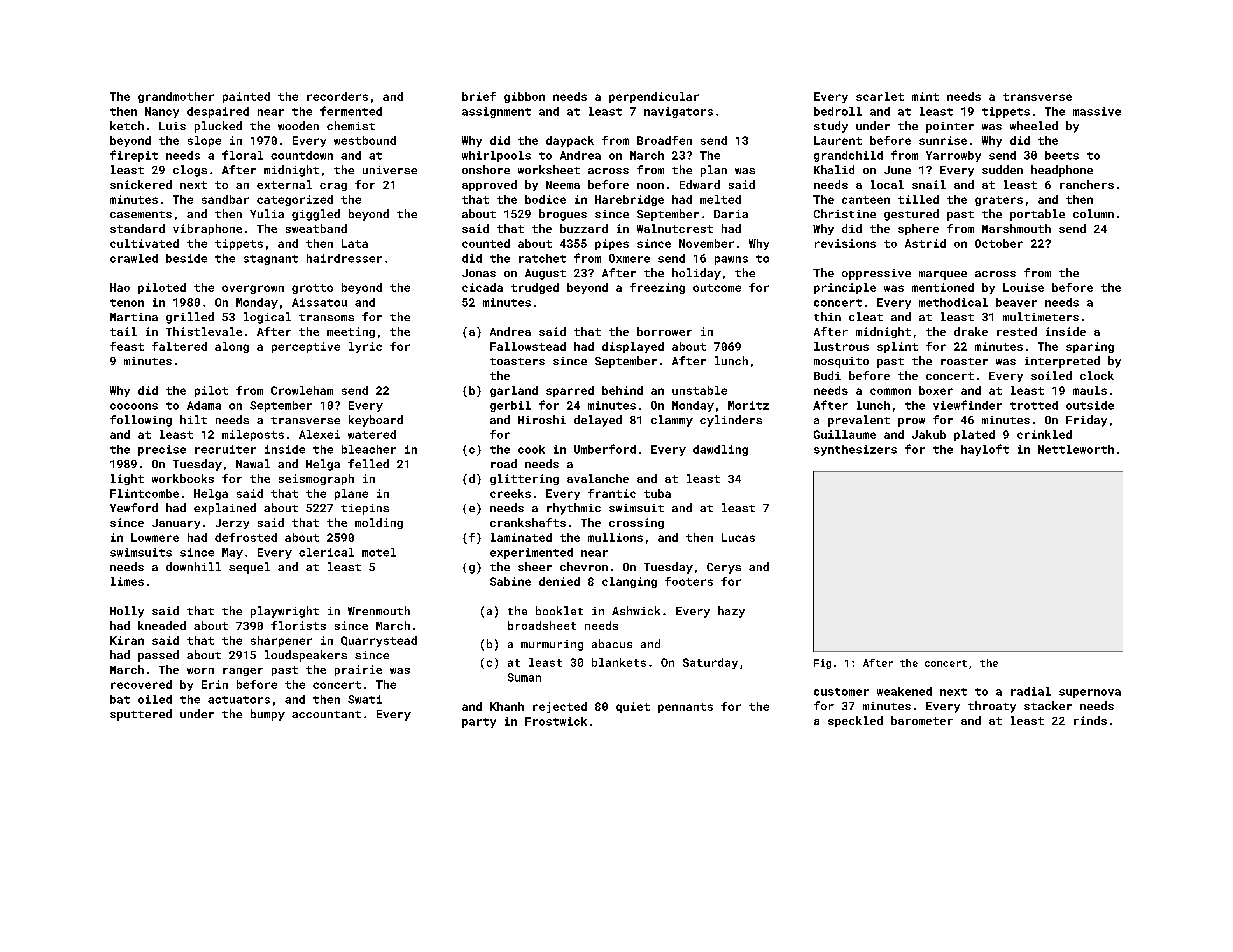 This page has width=1233, height=952. Describe the element at coordinates (925, 96) in the page. I see `mint` at that location.
